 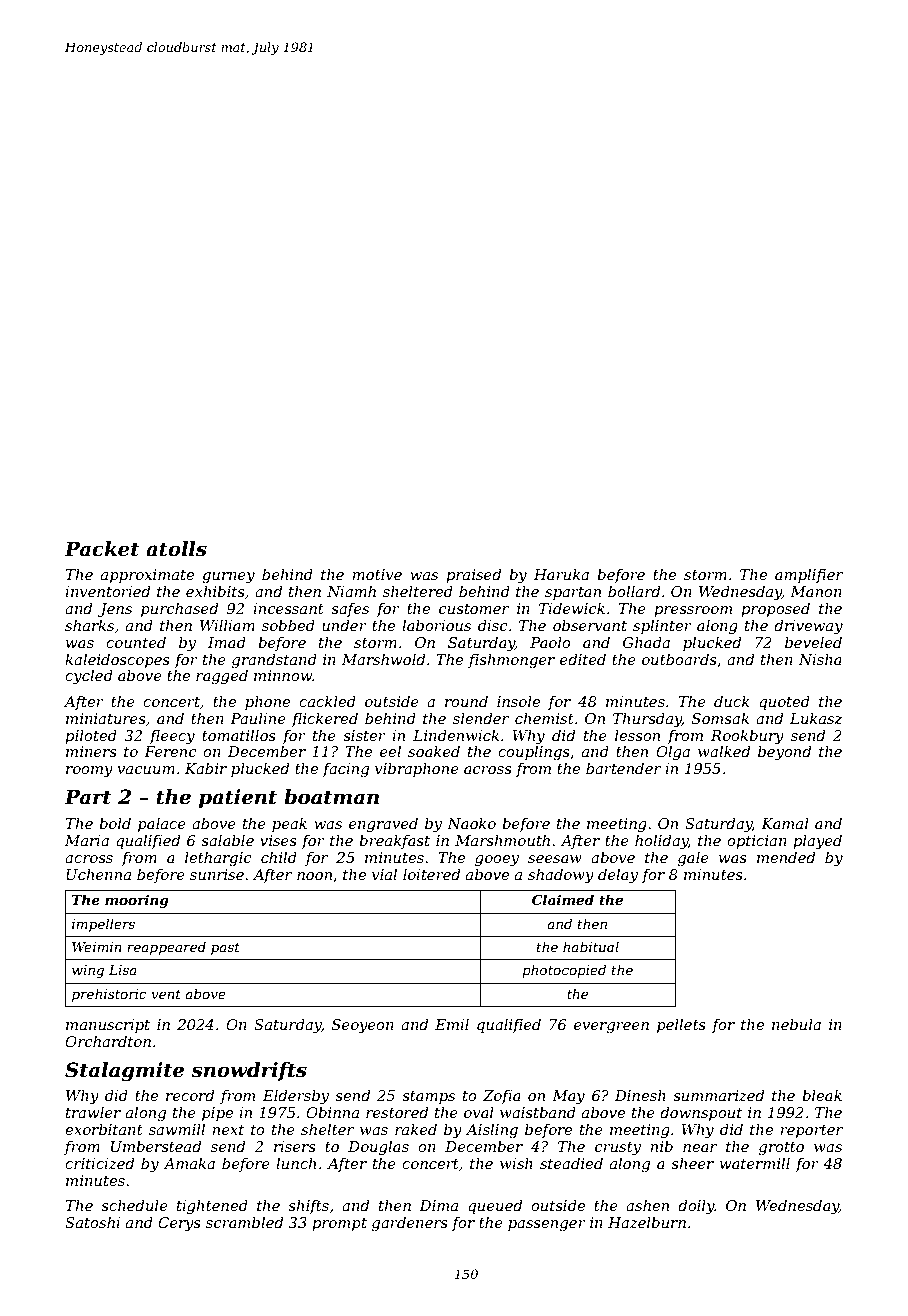 What do you see at coordinates (473, 575) in the document?
I see `praised` at bounding box center [473, 575].
